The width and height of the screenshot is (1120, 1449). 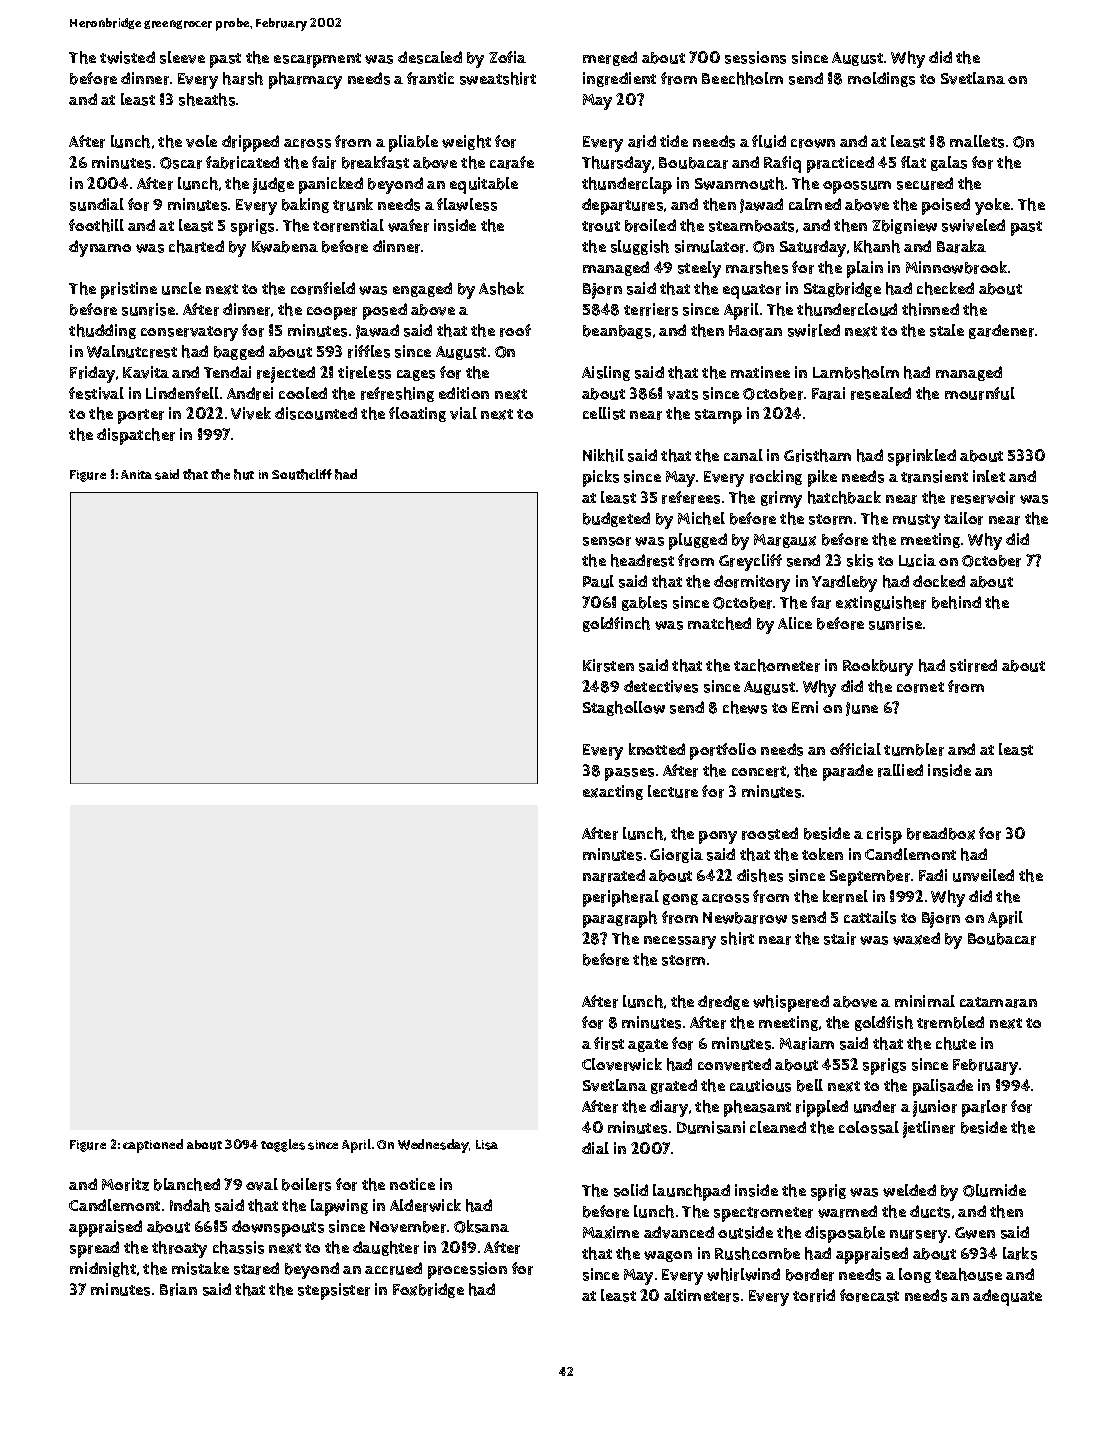 What do you see at coordinates (334, 1291) in the screenshot?
I see `stepsister` at bounding box center [334, 1291].
